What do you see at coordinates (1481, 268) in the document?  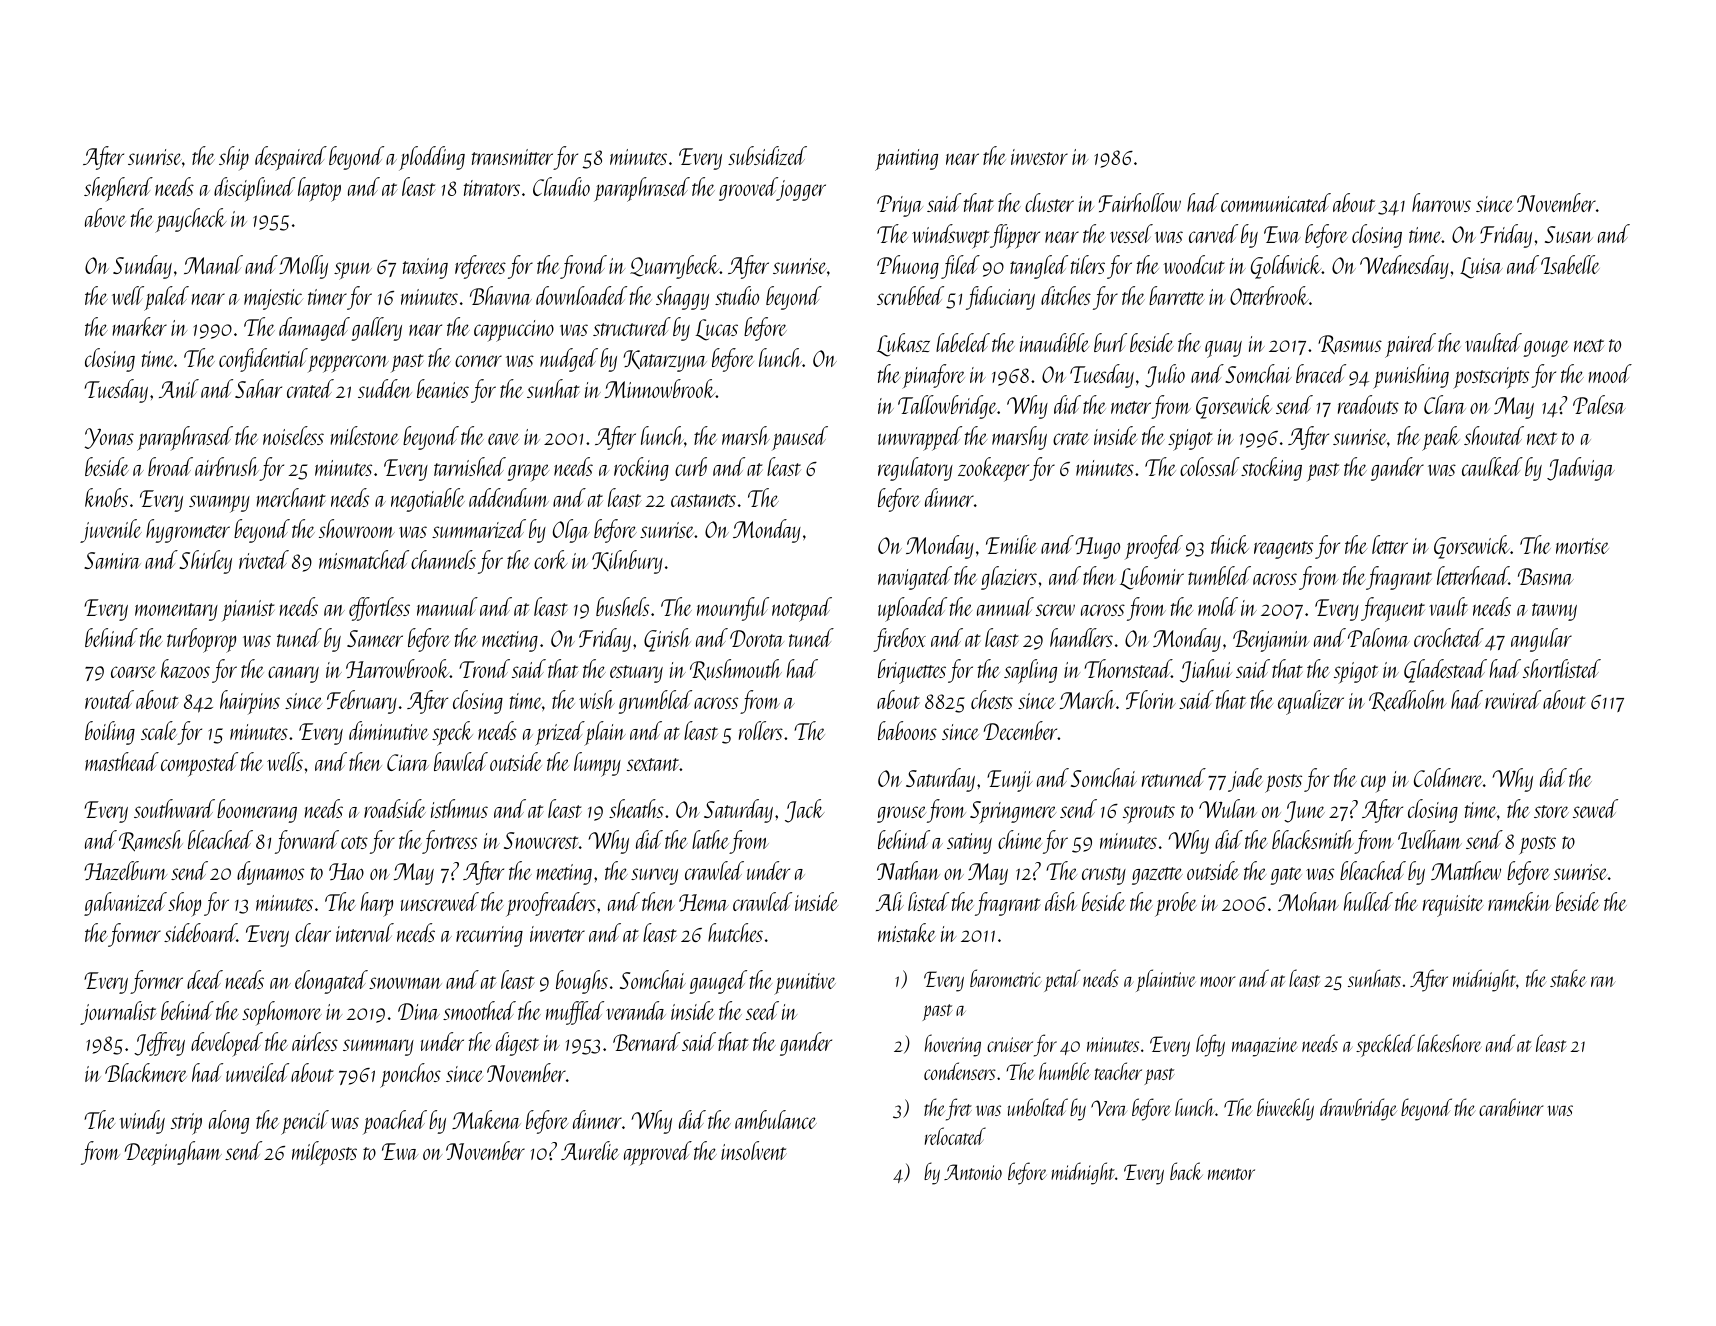 I see `Luisa` at bounding box center [1481, 268].
